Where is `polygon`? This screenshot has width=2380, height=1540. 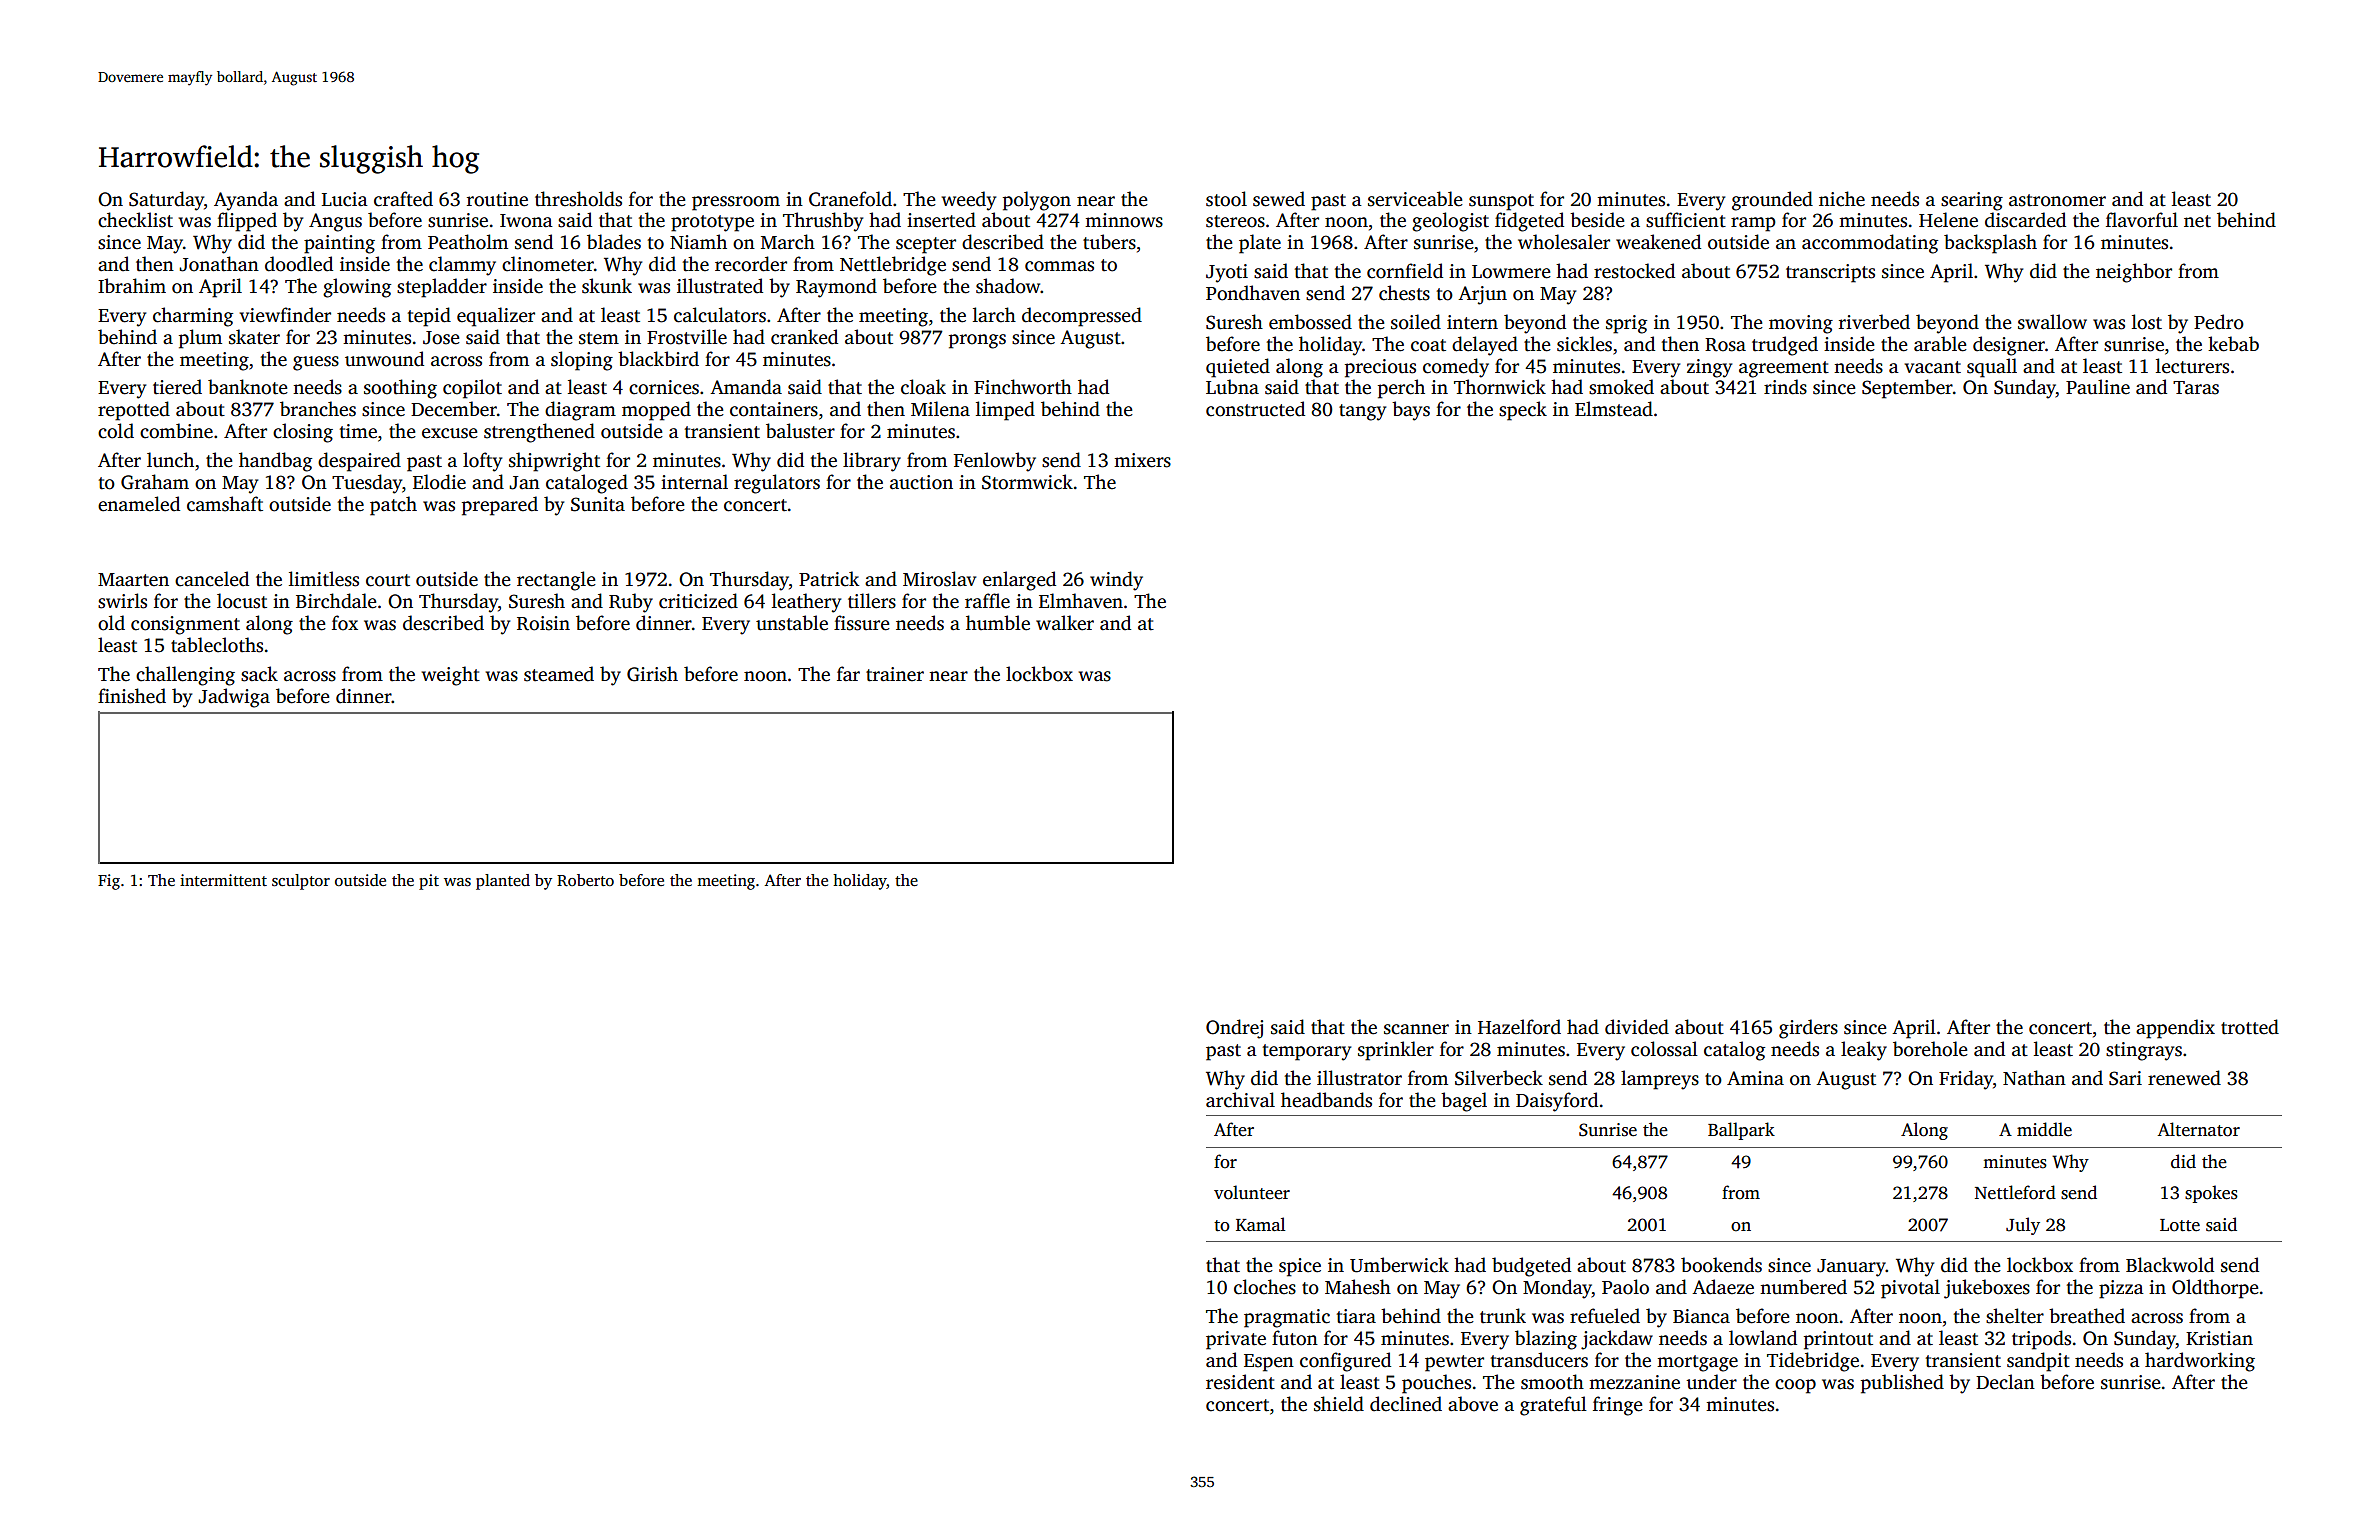
polygon is located at coordinates (1037, 201).
